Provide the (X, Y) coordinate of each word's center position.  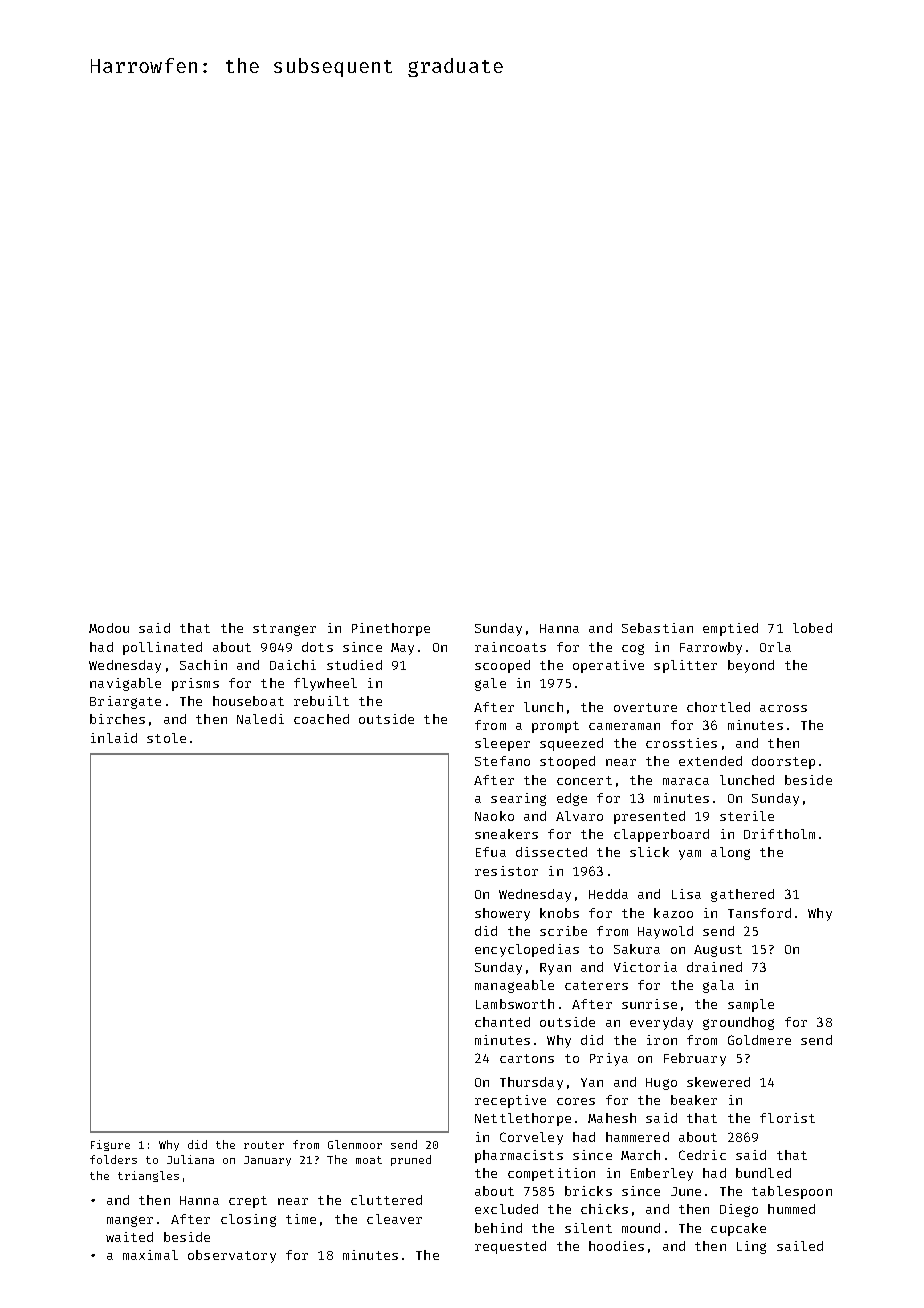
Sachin (203, 665)
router (264, 1145)
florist (787, 1118)
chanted (502, 1022)
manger (130, 1221)
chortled (718, 707)
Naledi (260, 719)
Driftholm (779, 834)
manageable (514, 986)
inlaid (114, 738)
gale (490, 684)
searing (518, 799)
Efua (491, 852)
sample (751, 1005)
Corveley (531, 1138)
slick (649, 852)
